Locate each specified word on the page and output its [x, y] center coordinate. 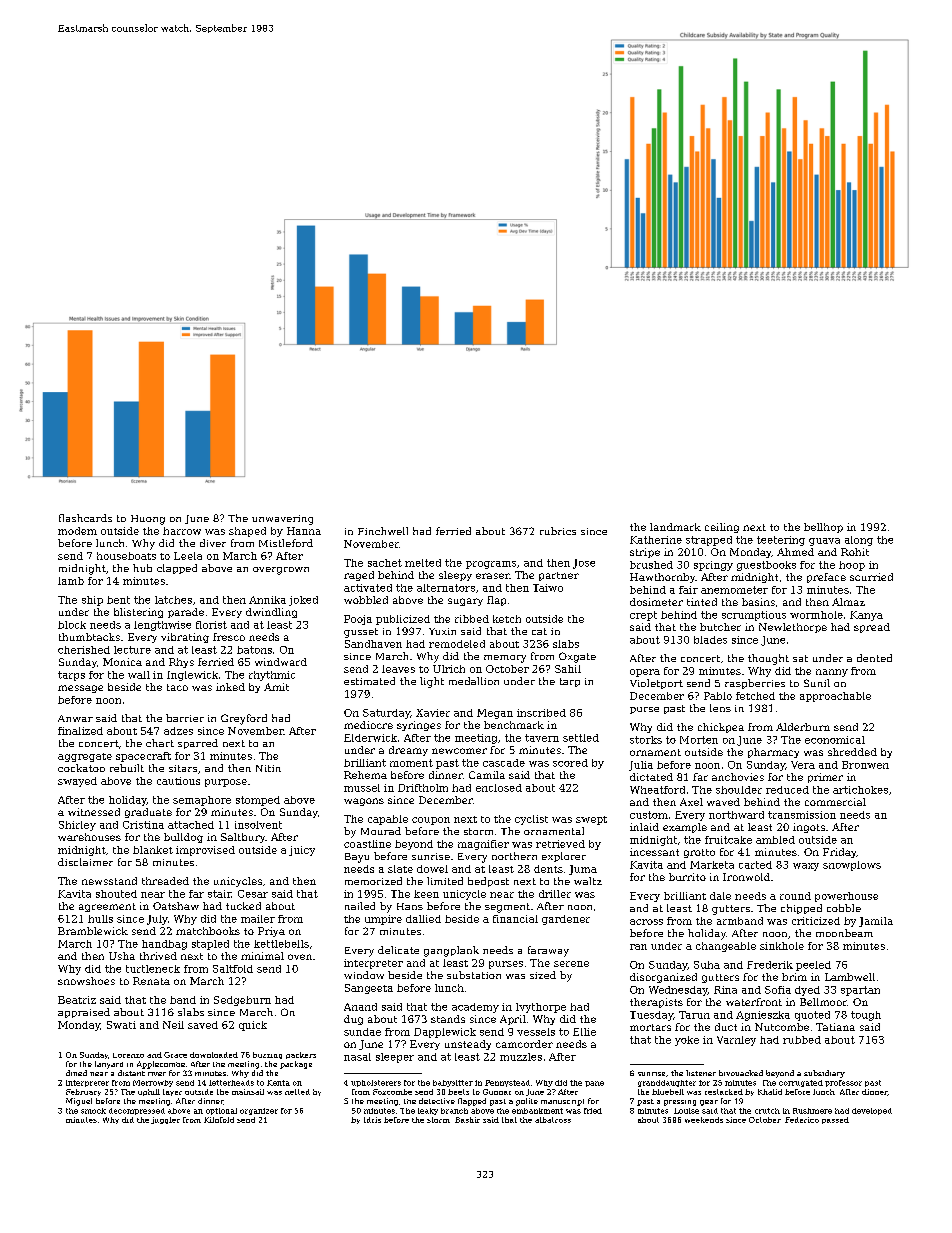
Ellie [584, 1032]
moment [411, 763]
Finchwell [383, 531]
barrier [185, 718]
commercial [835, 802]
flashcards [85, 518]
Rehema [365, 775]
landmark [675, 527]
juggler [165, 1120]
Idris [372, 1120]
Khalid [770, 1092]
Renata [151, 981]
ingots [809, 828]
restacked [724, 1092]
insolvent [258, 825]
